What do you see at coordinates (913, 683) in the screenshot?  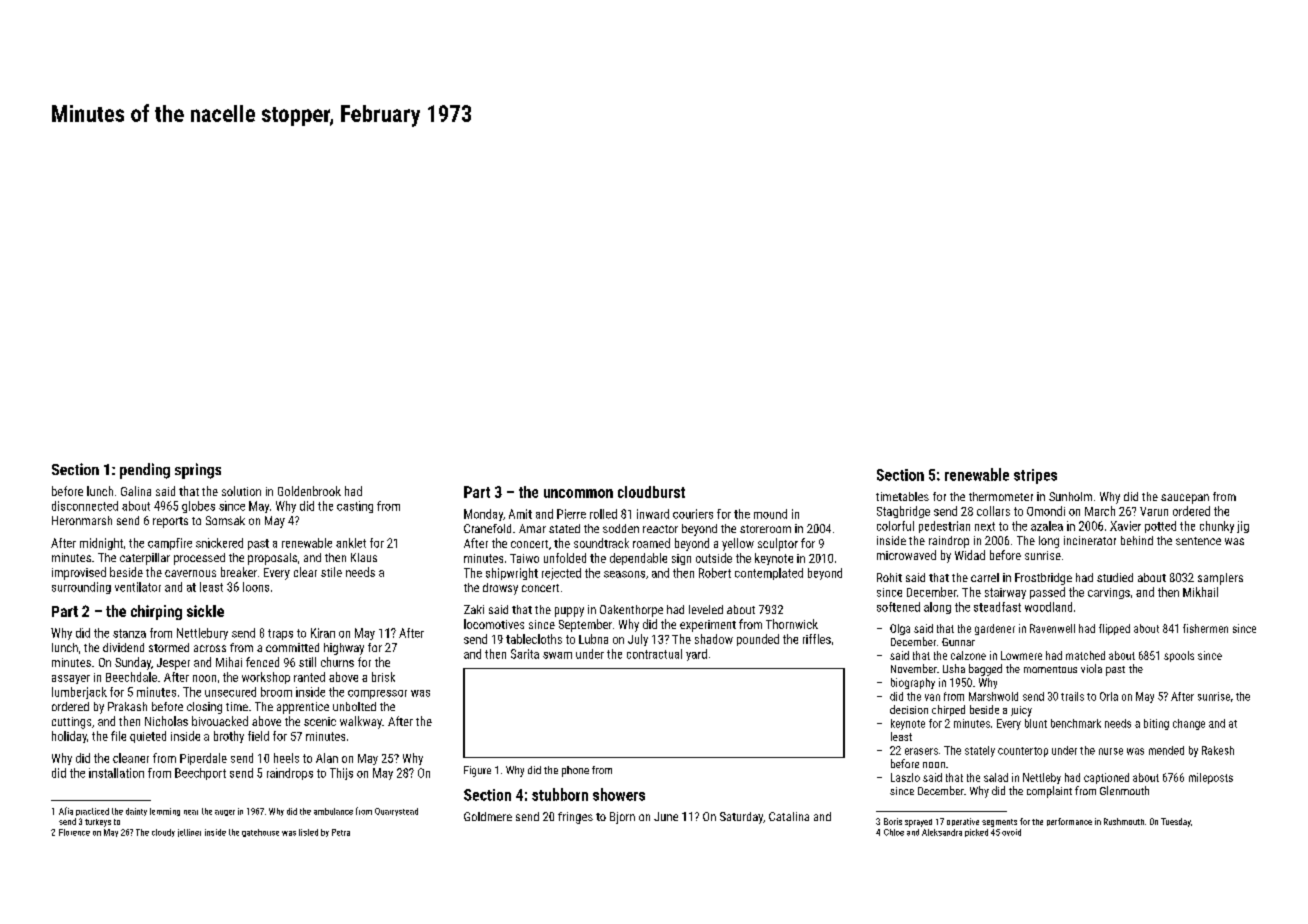 I see `biography` at bounding box center [913, 683].
